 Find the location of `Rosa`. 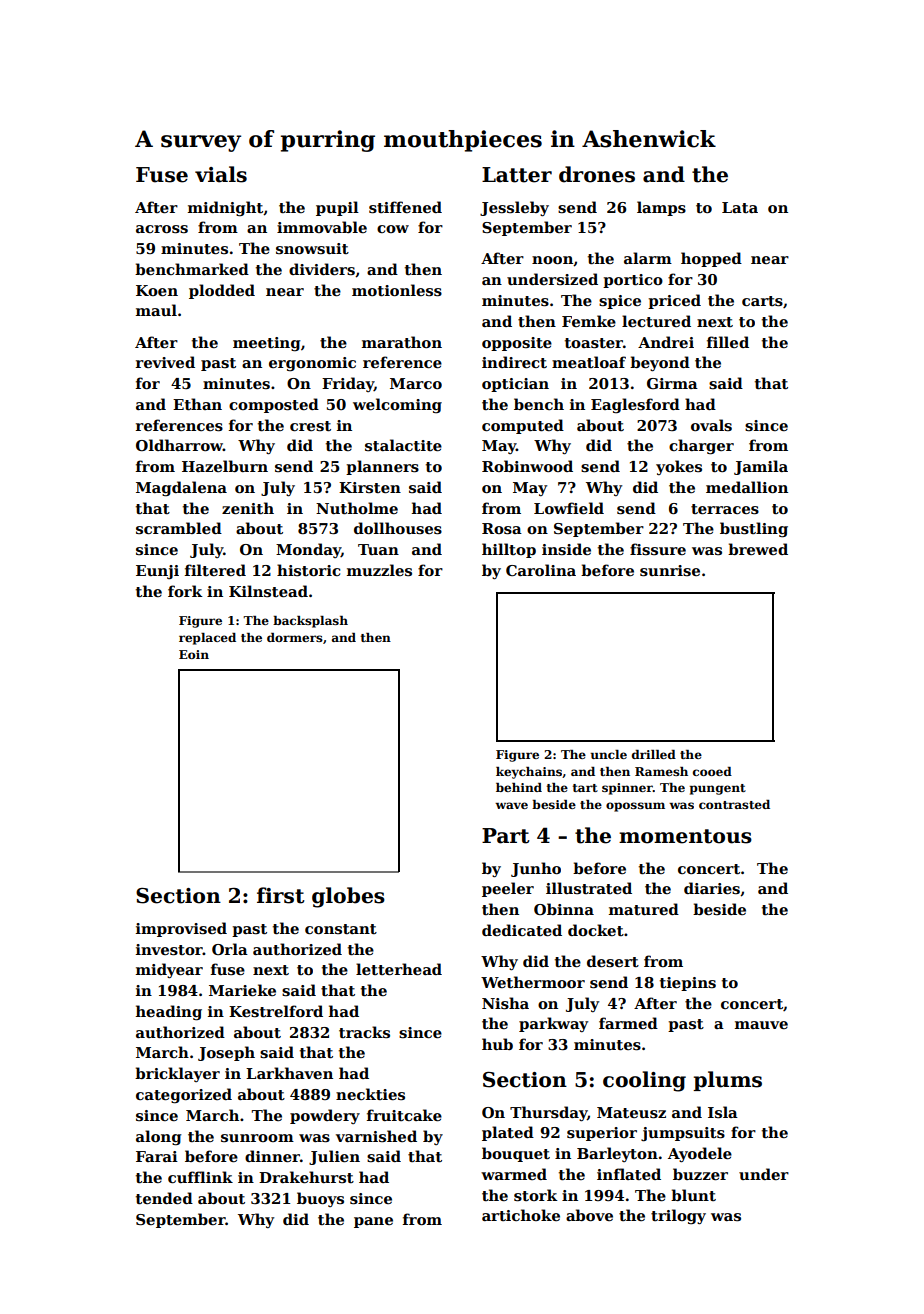

Rosa is located at coordinates (502, 529).
